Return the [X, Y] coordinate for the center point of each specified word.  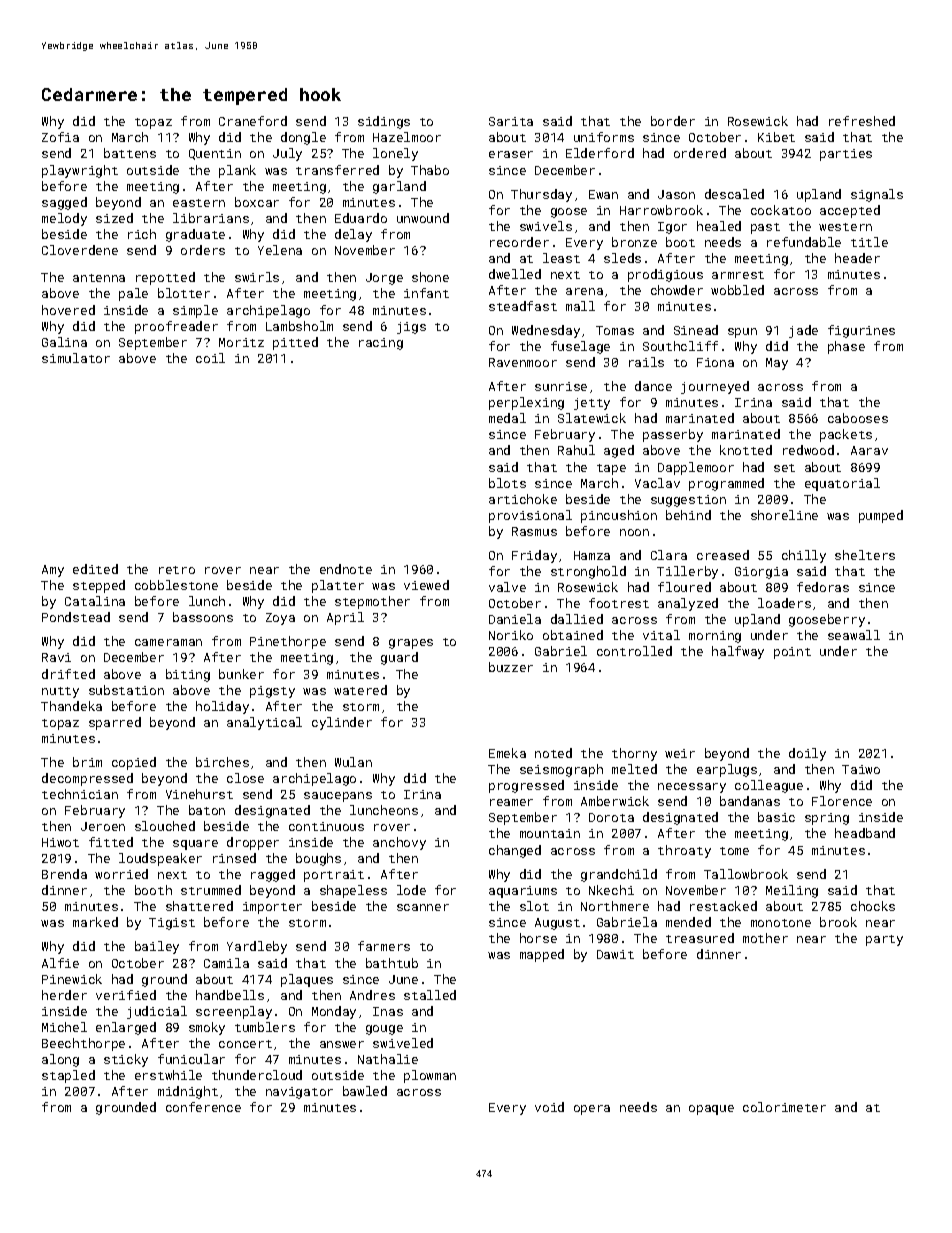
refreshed [862, 121]
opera [592, 1110]
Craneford [253, 121]
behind [688, 515]
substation [126, 690]
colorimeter [784, 1107]
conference [203, 1107]
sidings [384, 122]
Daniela [515, 619]
